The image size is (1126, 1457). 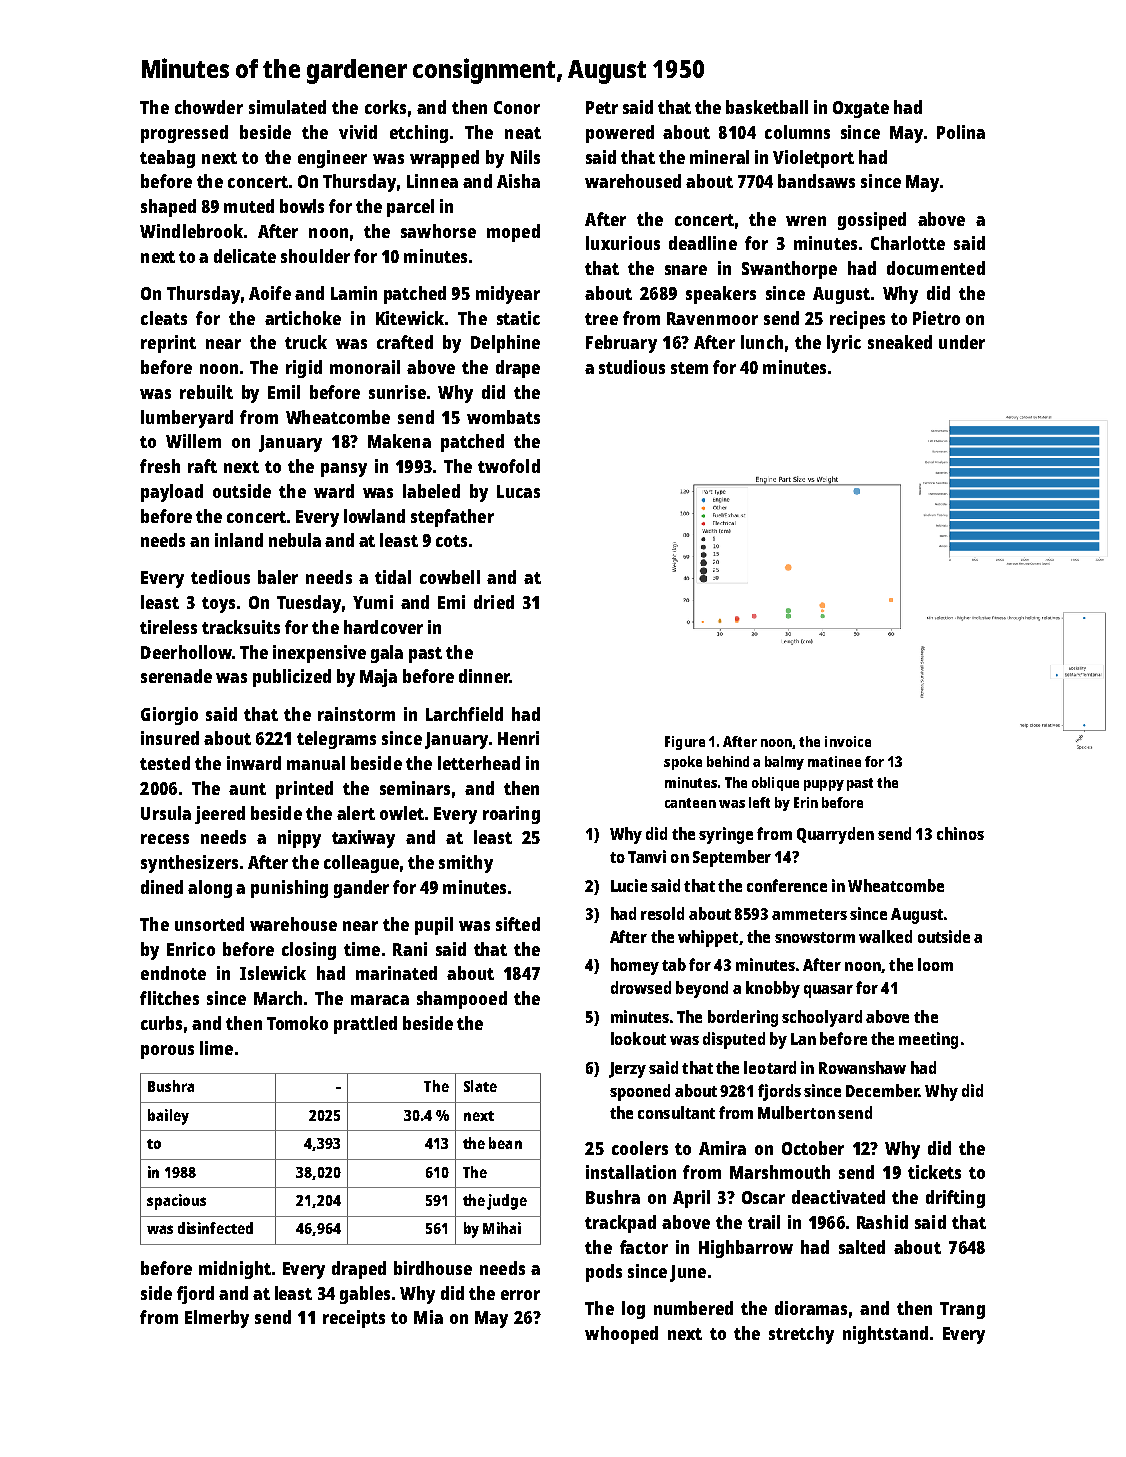 What do you see at coordinates (450, 577) in the screenshot?
I see `cowbell` at bounding box center [450, 577].
